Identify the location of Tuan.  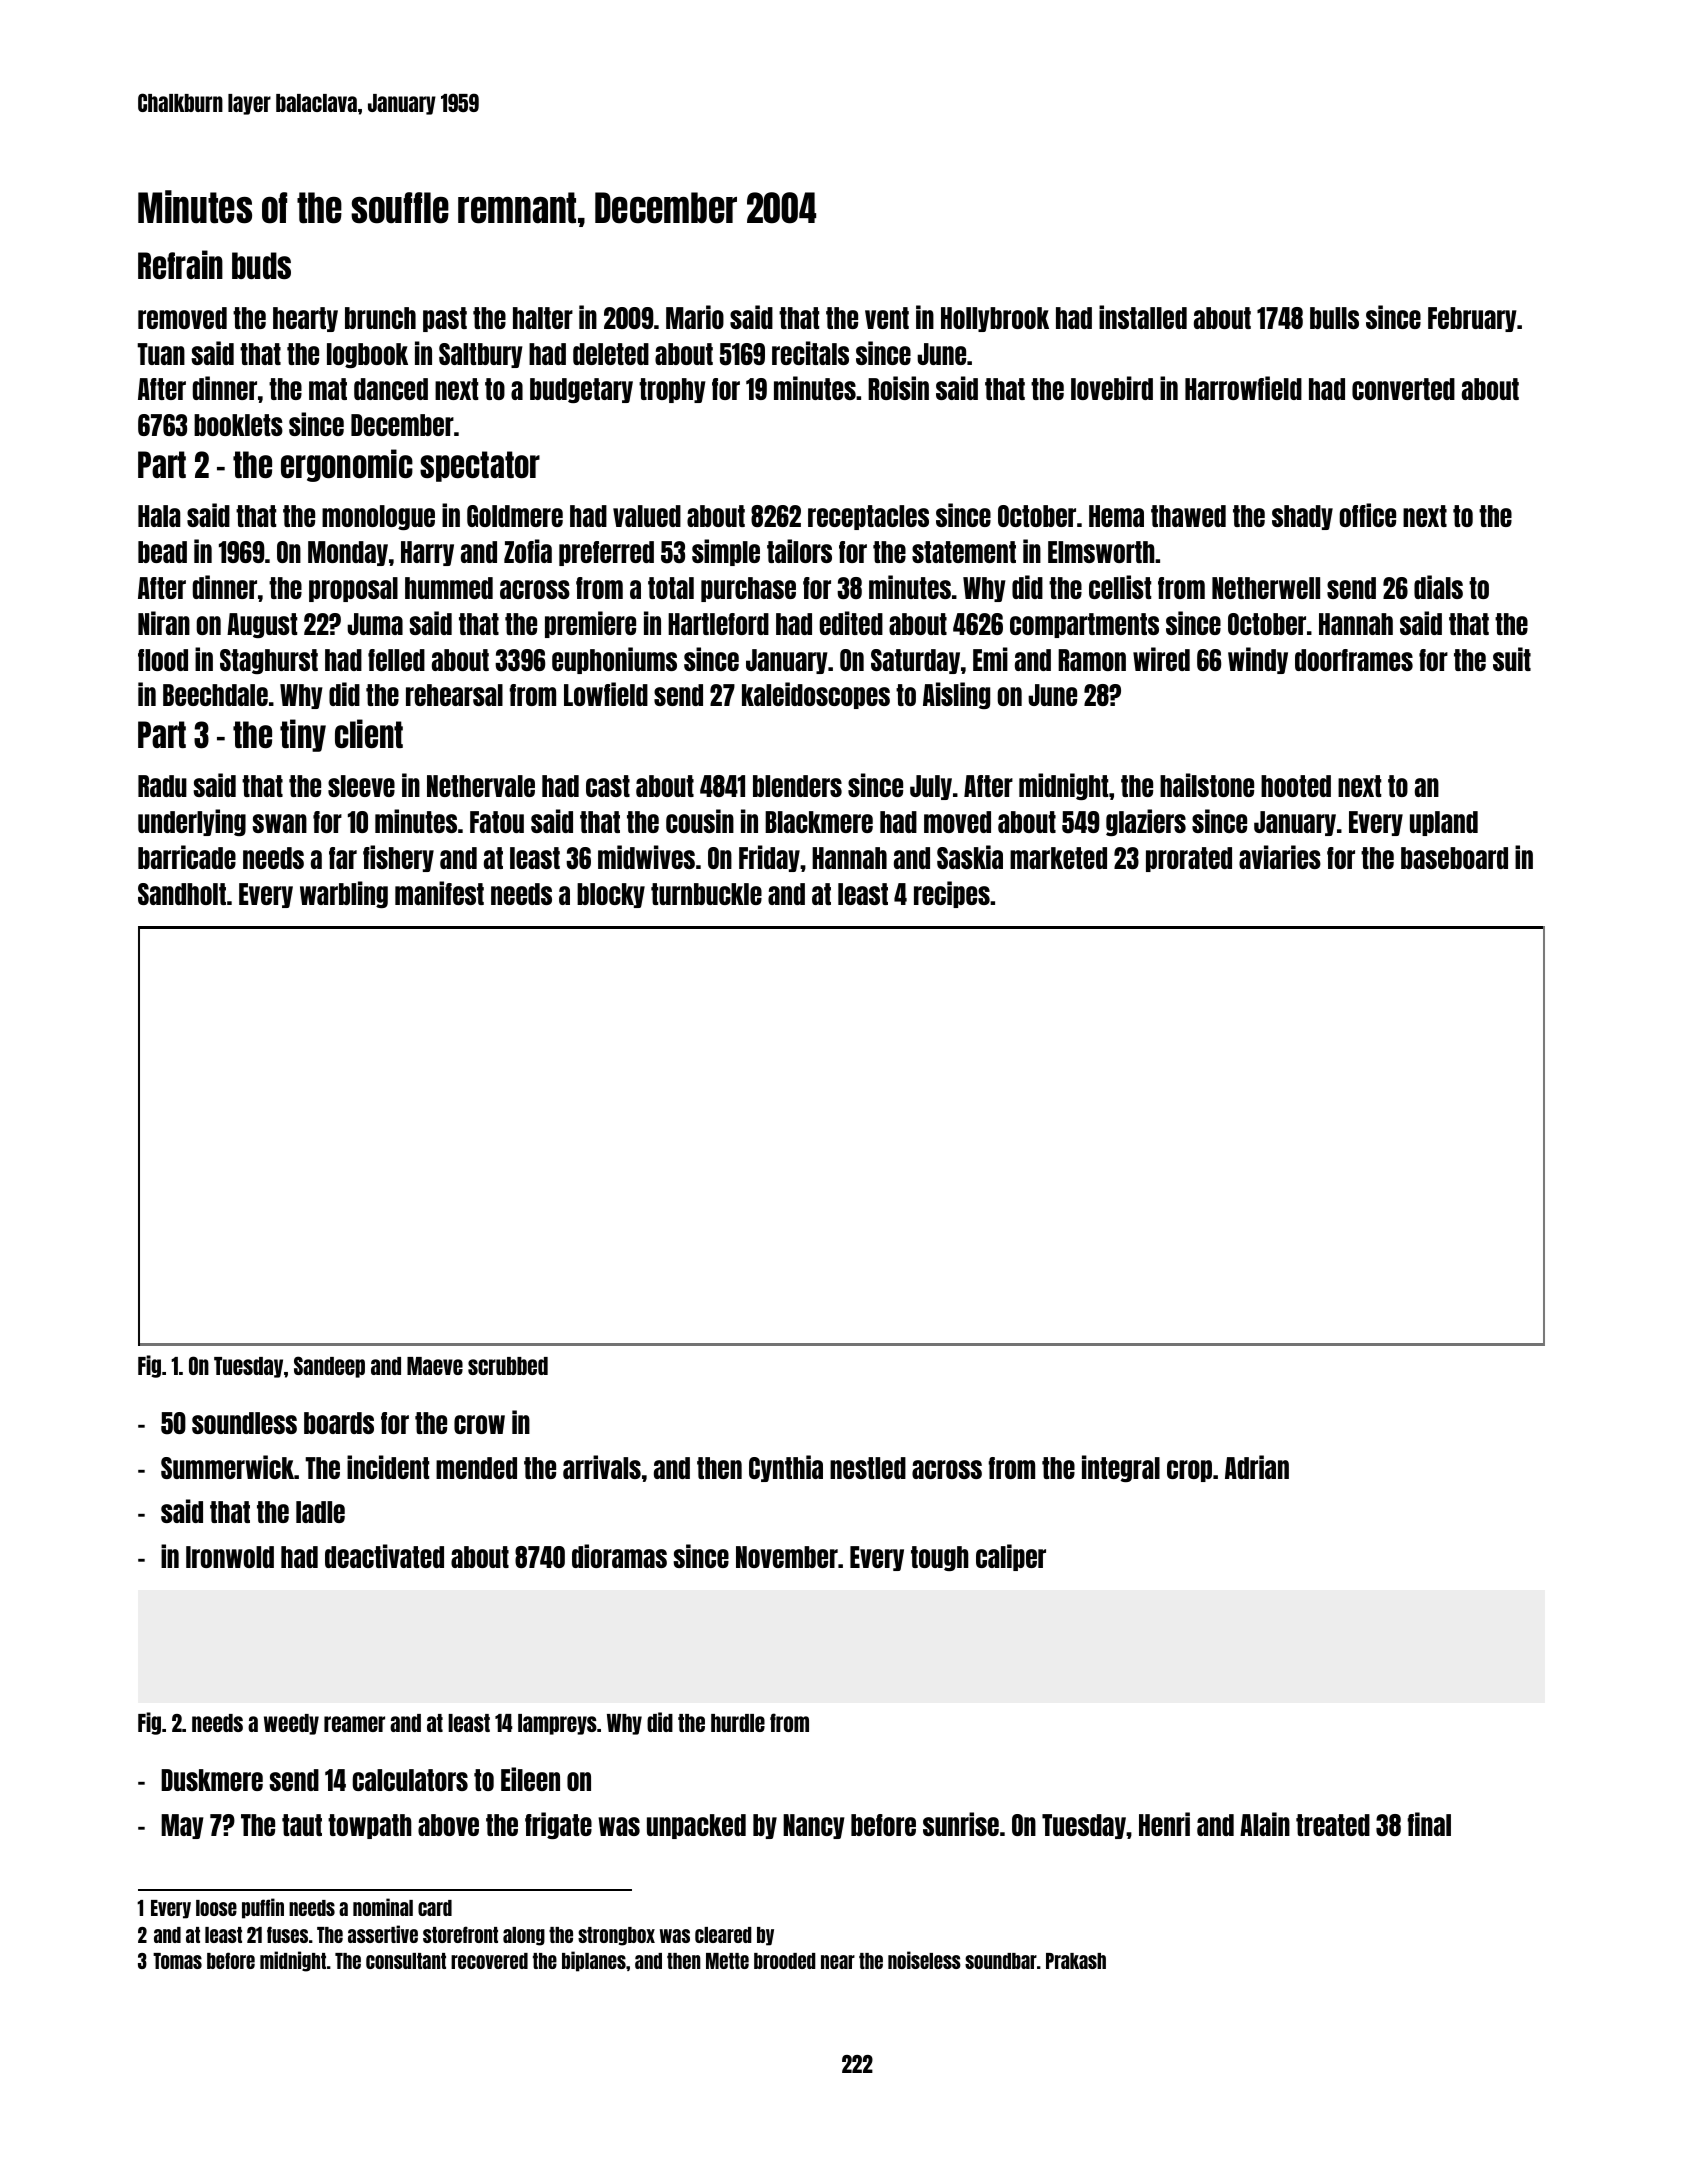
(161, 354).
